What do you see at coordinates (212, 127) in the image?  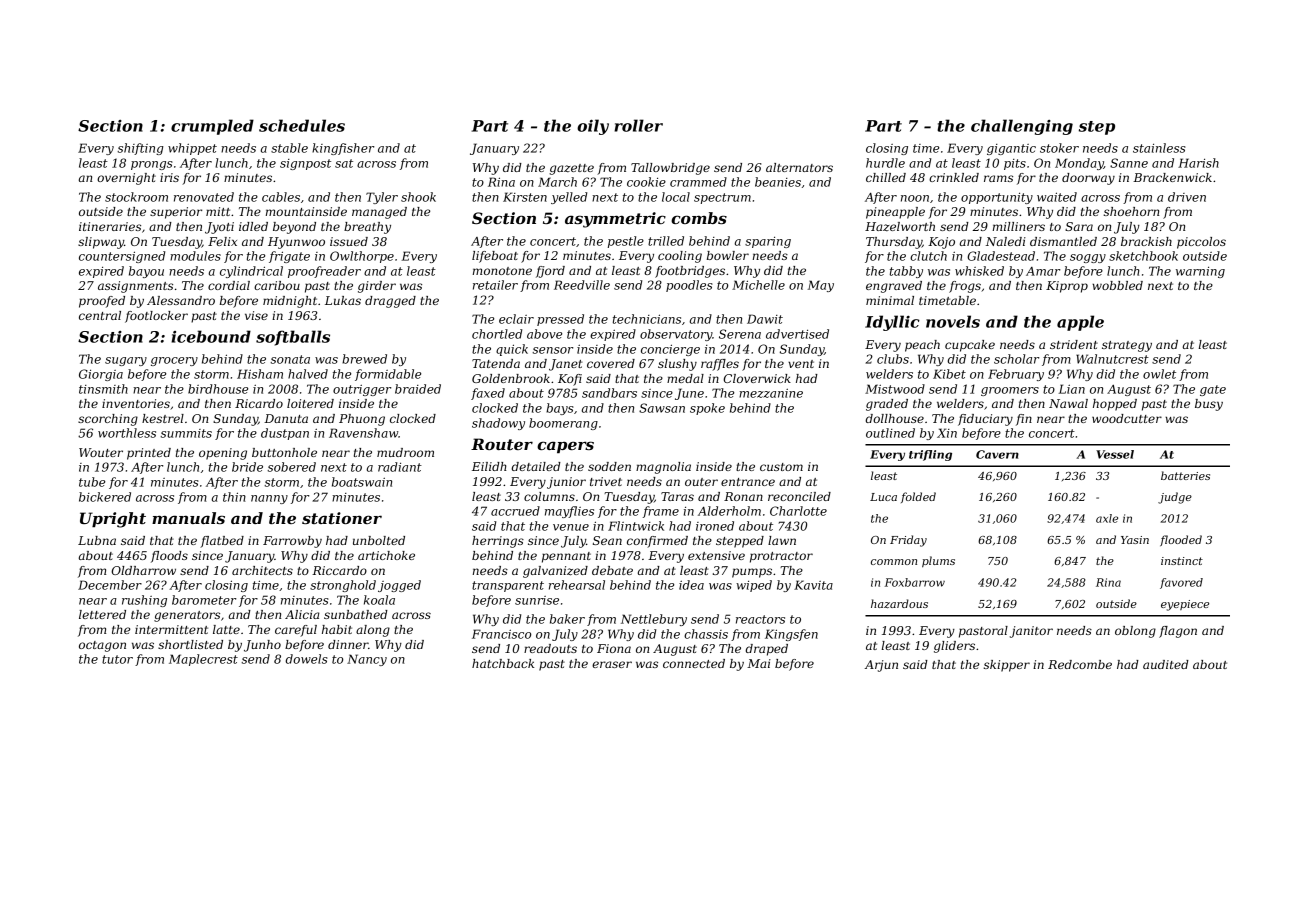 I see `crumpled` at bounding box center [212, 127].
